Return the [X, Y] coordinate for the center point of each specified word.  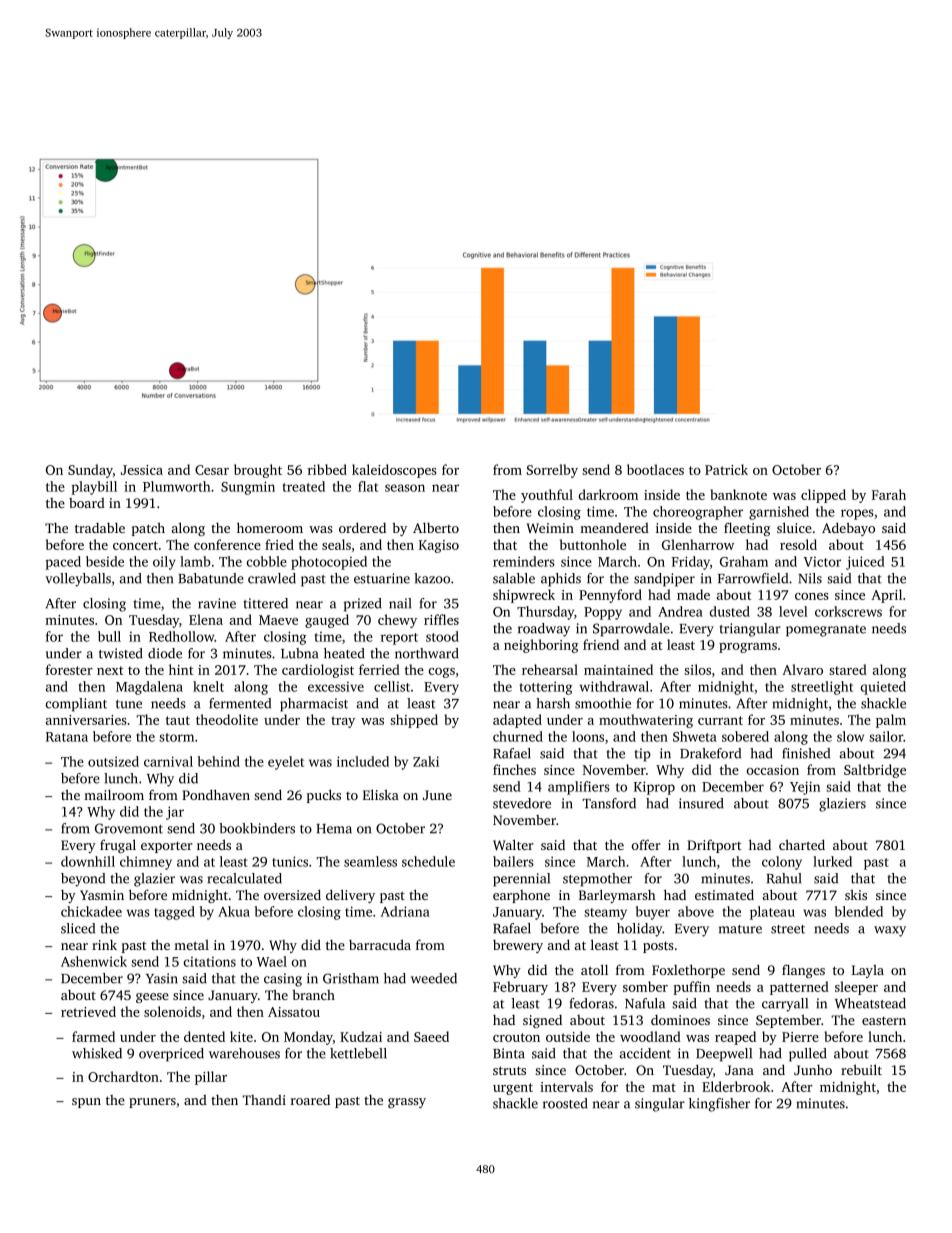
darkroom [608, 494]
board [87, 503]
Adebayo [848, 529]
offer [646, 844]
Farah [889, 494]
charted [802, 844]
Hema [334, 829]
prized [363, 605]
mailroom [114, 794]
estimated [724, 894]
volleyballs [78, 580]
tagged [174, 913]
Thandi [264, 1100]
